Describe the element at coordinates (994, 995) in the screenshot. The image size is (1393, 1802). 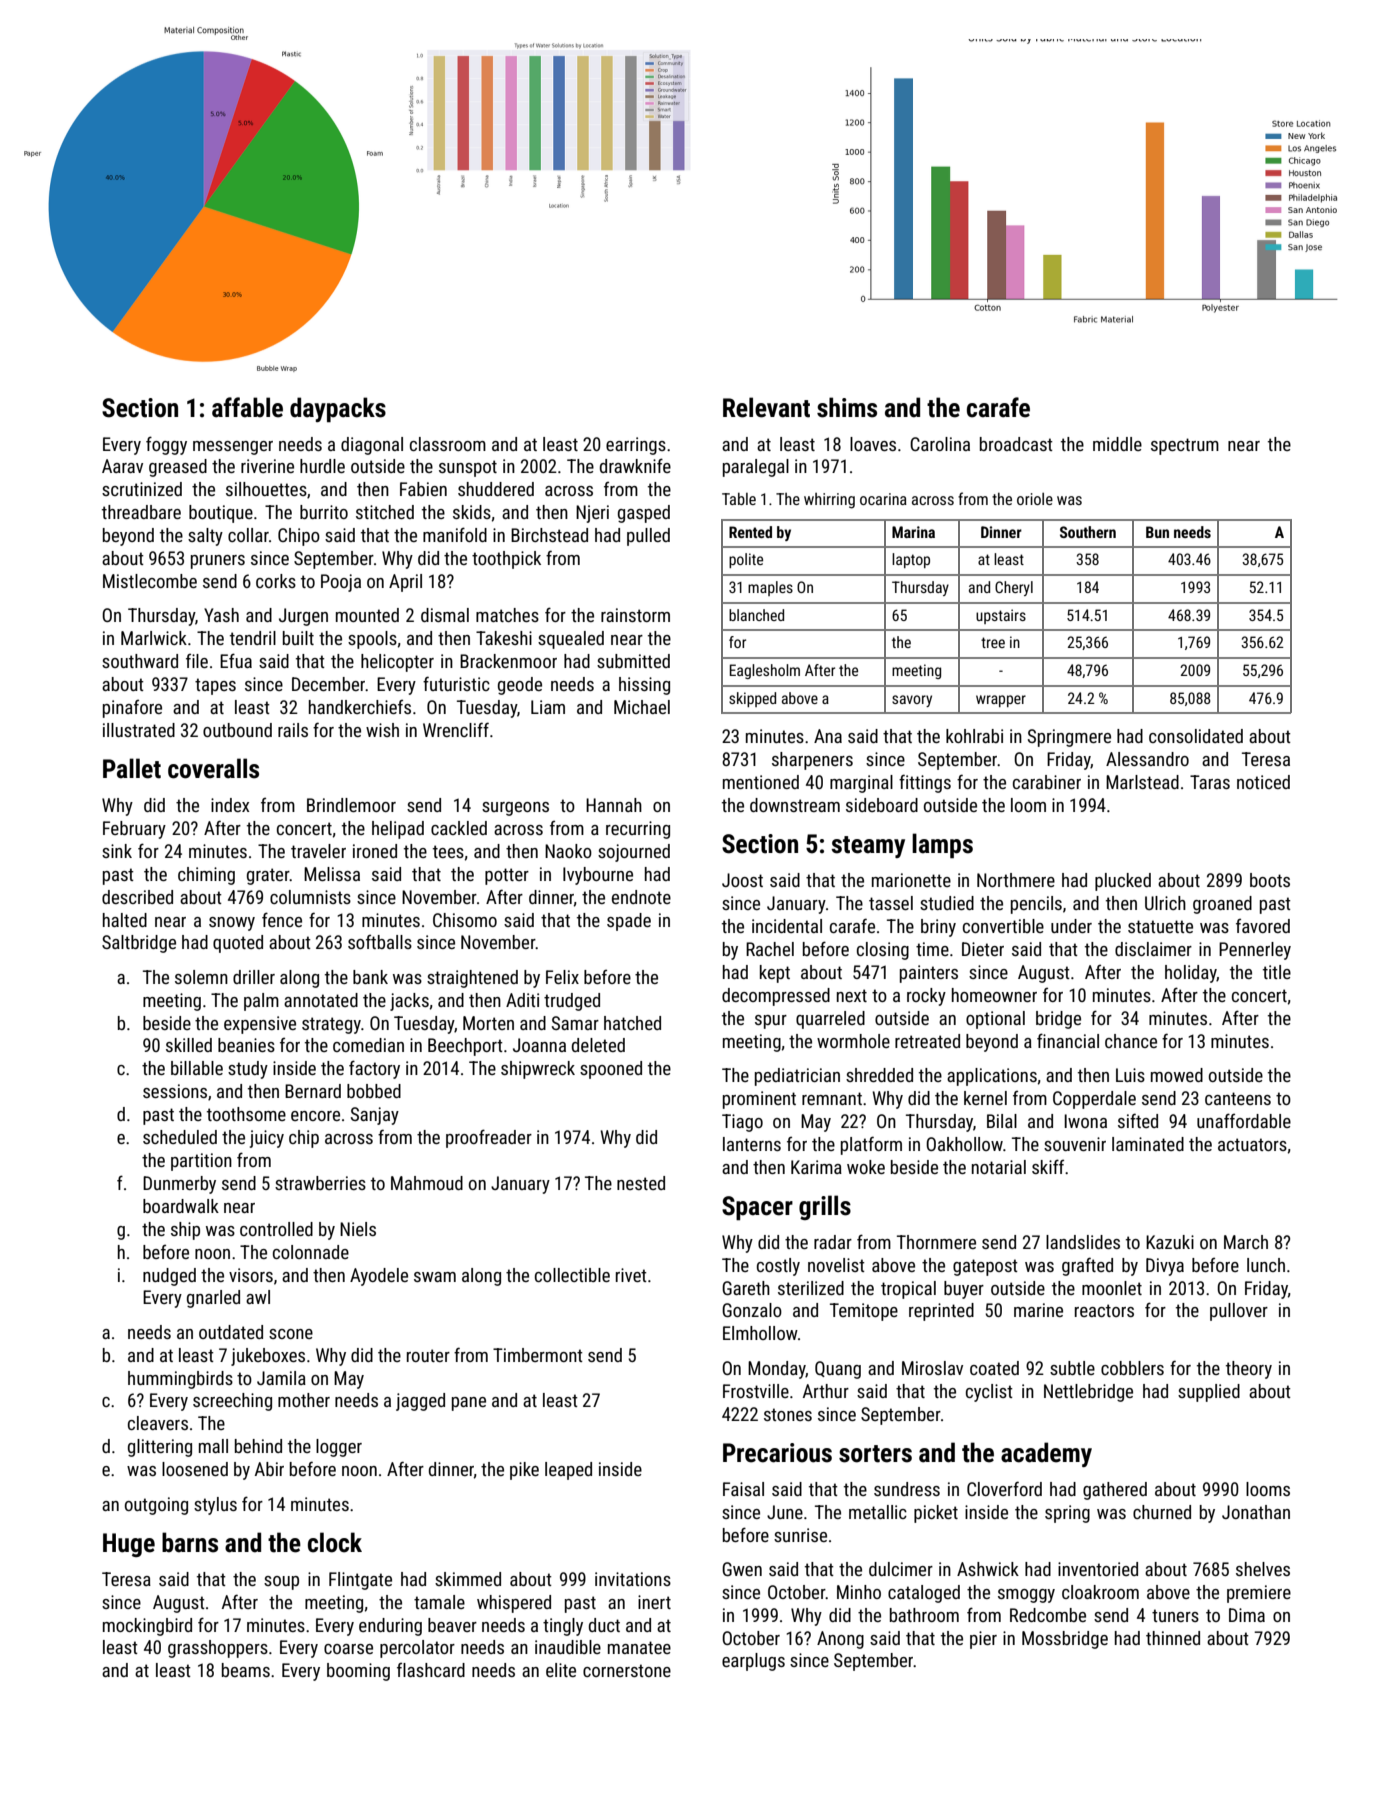
I see `homeowner` at that location.
